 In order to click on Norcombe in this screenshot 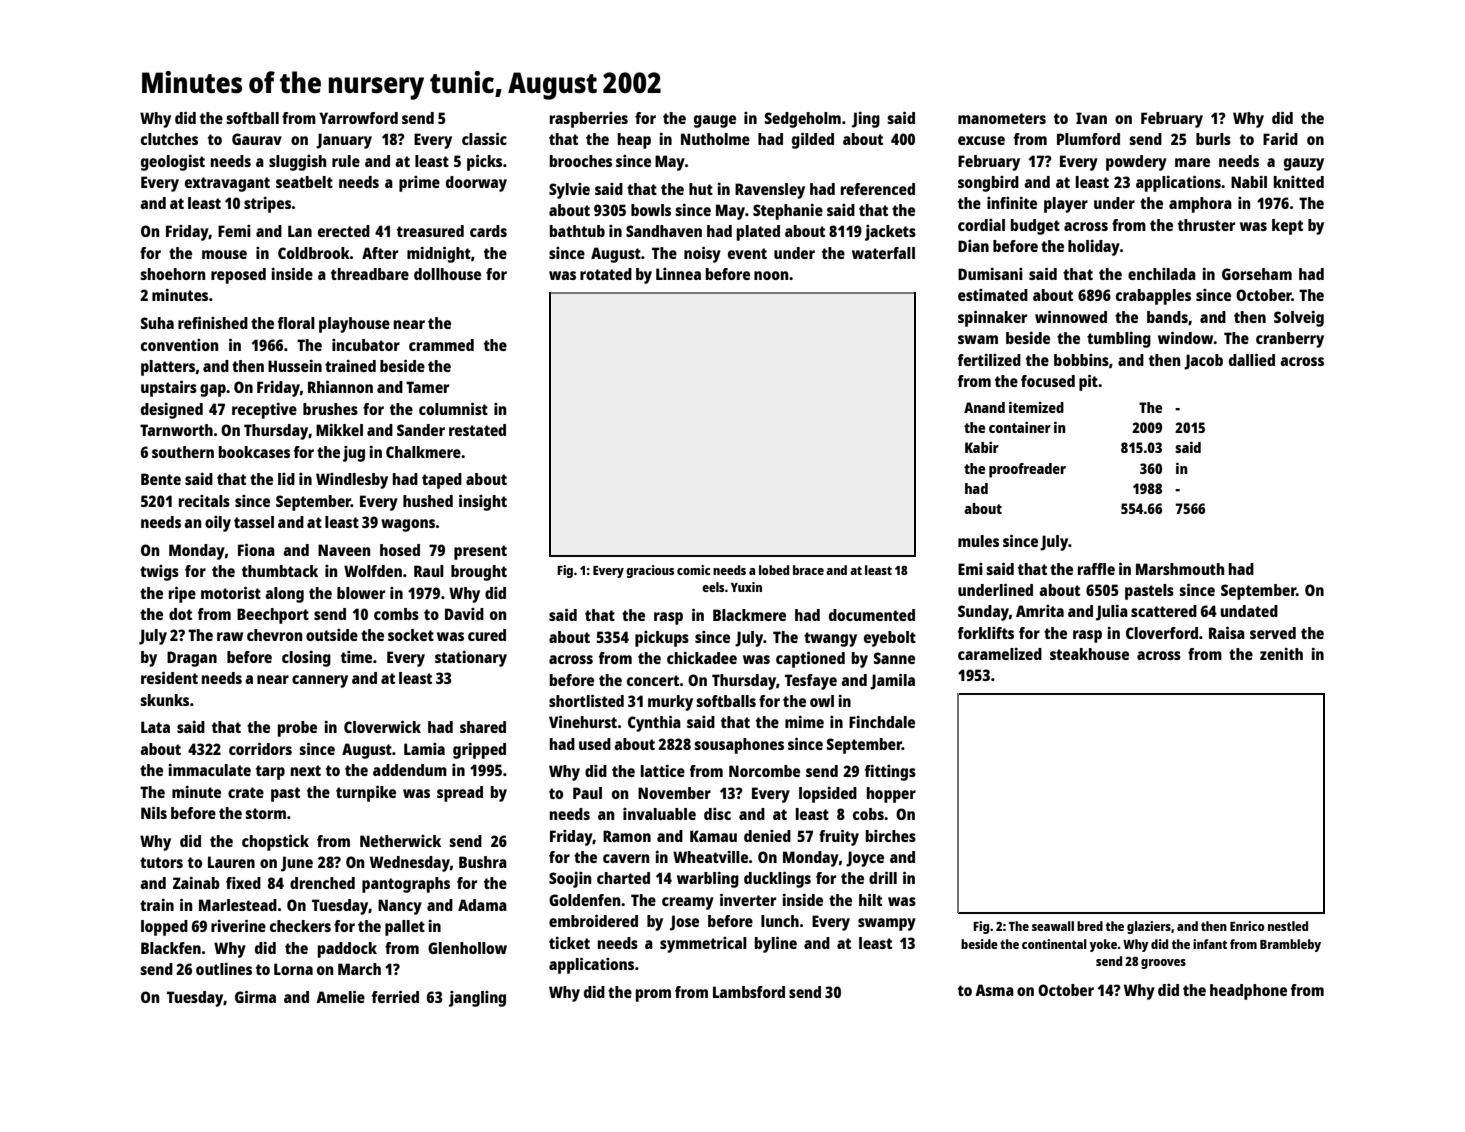, I will do `click(764, 771)`.
